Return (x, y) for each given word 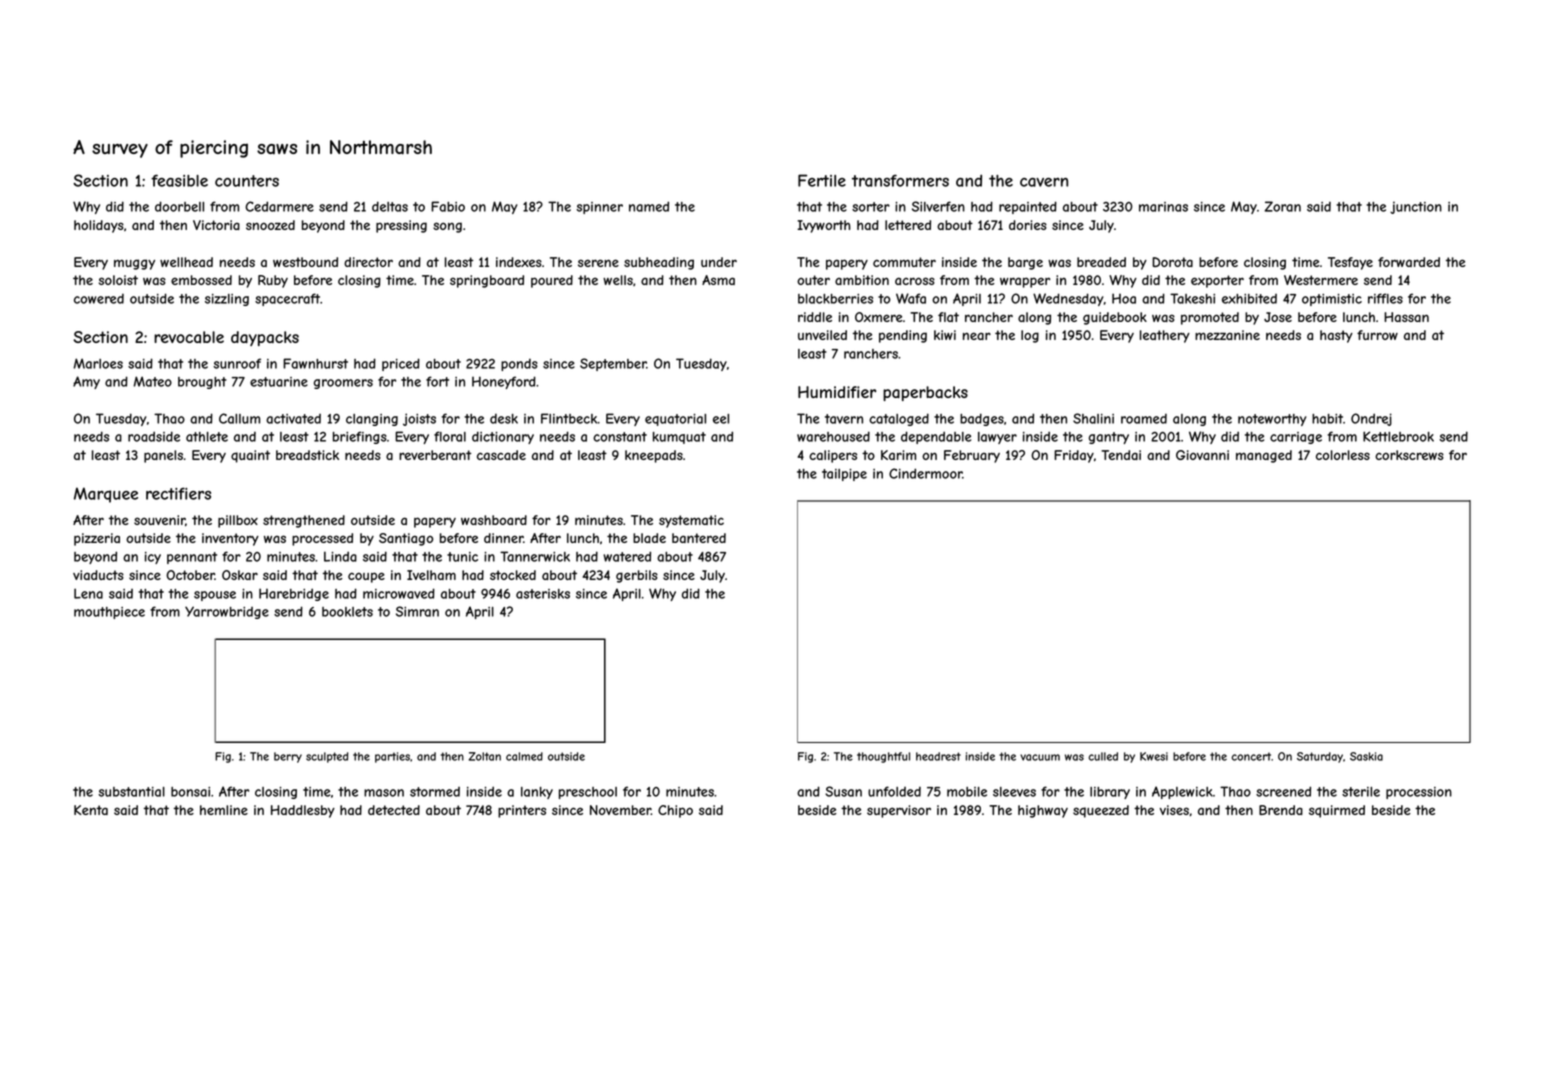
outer (813, 280)
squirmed (1337, 811)
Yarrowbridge (227, 612)
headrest (938, 756)
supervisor (899, 811)
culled (1103, 756)
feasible (179, 180)
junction (1416, 207)
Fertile (822, 180)
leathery (1165, 336)
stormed (435, 792)
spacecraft (287, 299)
